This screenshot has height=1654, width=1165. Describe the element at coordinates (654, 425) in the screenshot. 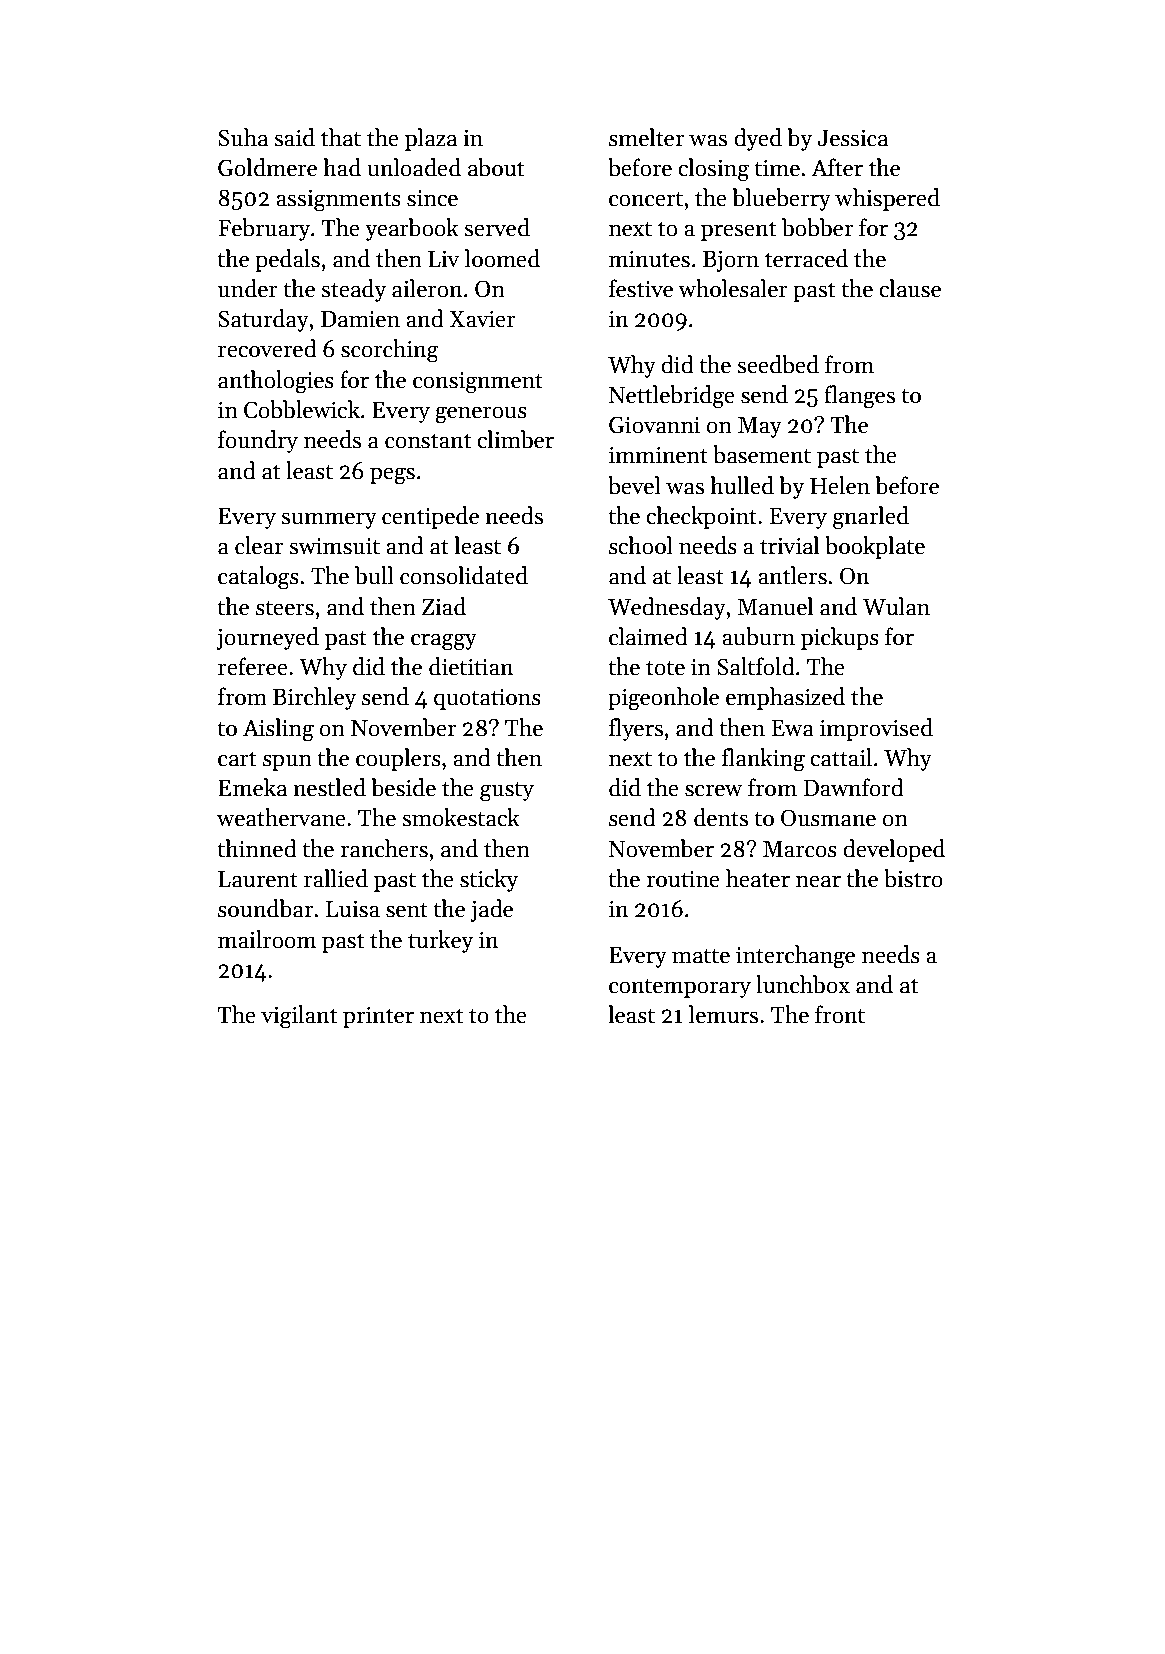

I see `Giovanni` at that location.
